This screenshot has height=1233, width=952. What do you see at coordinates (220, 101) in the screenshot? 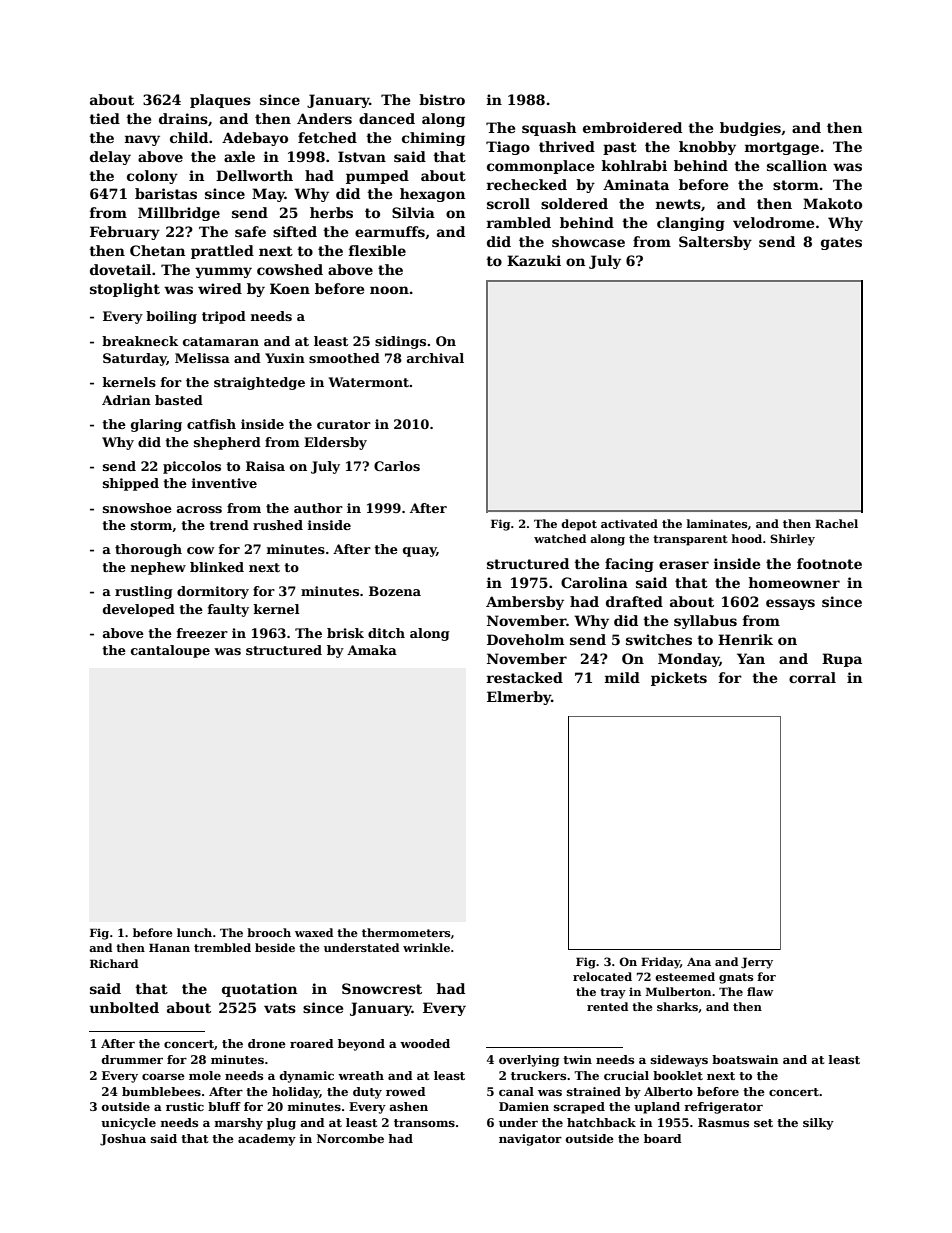
I see `plaques` at bounding box center [220, 101].
